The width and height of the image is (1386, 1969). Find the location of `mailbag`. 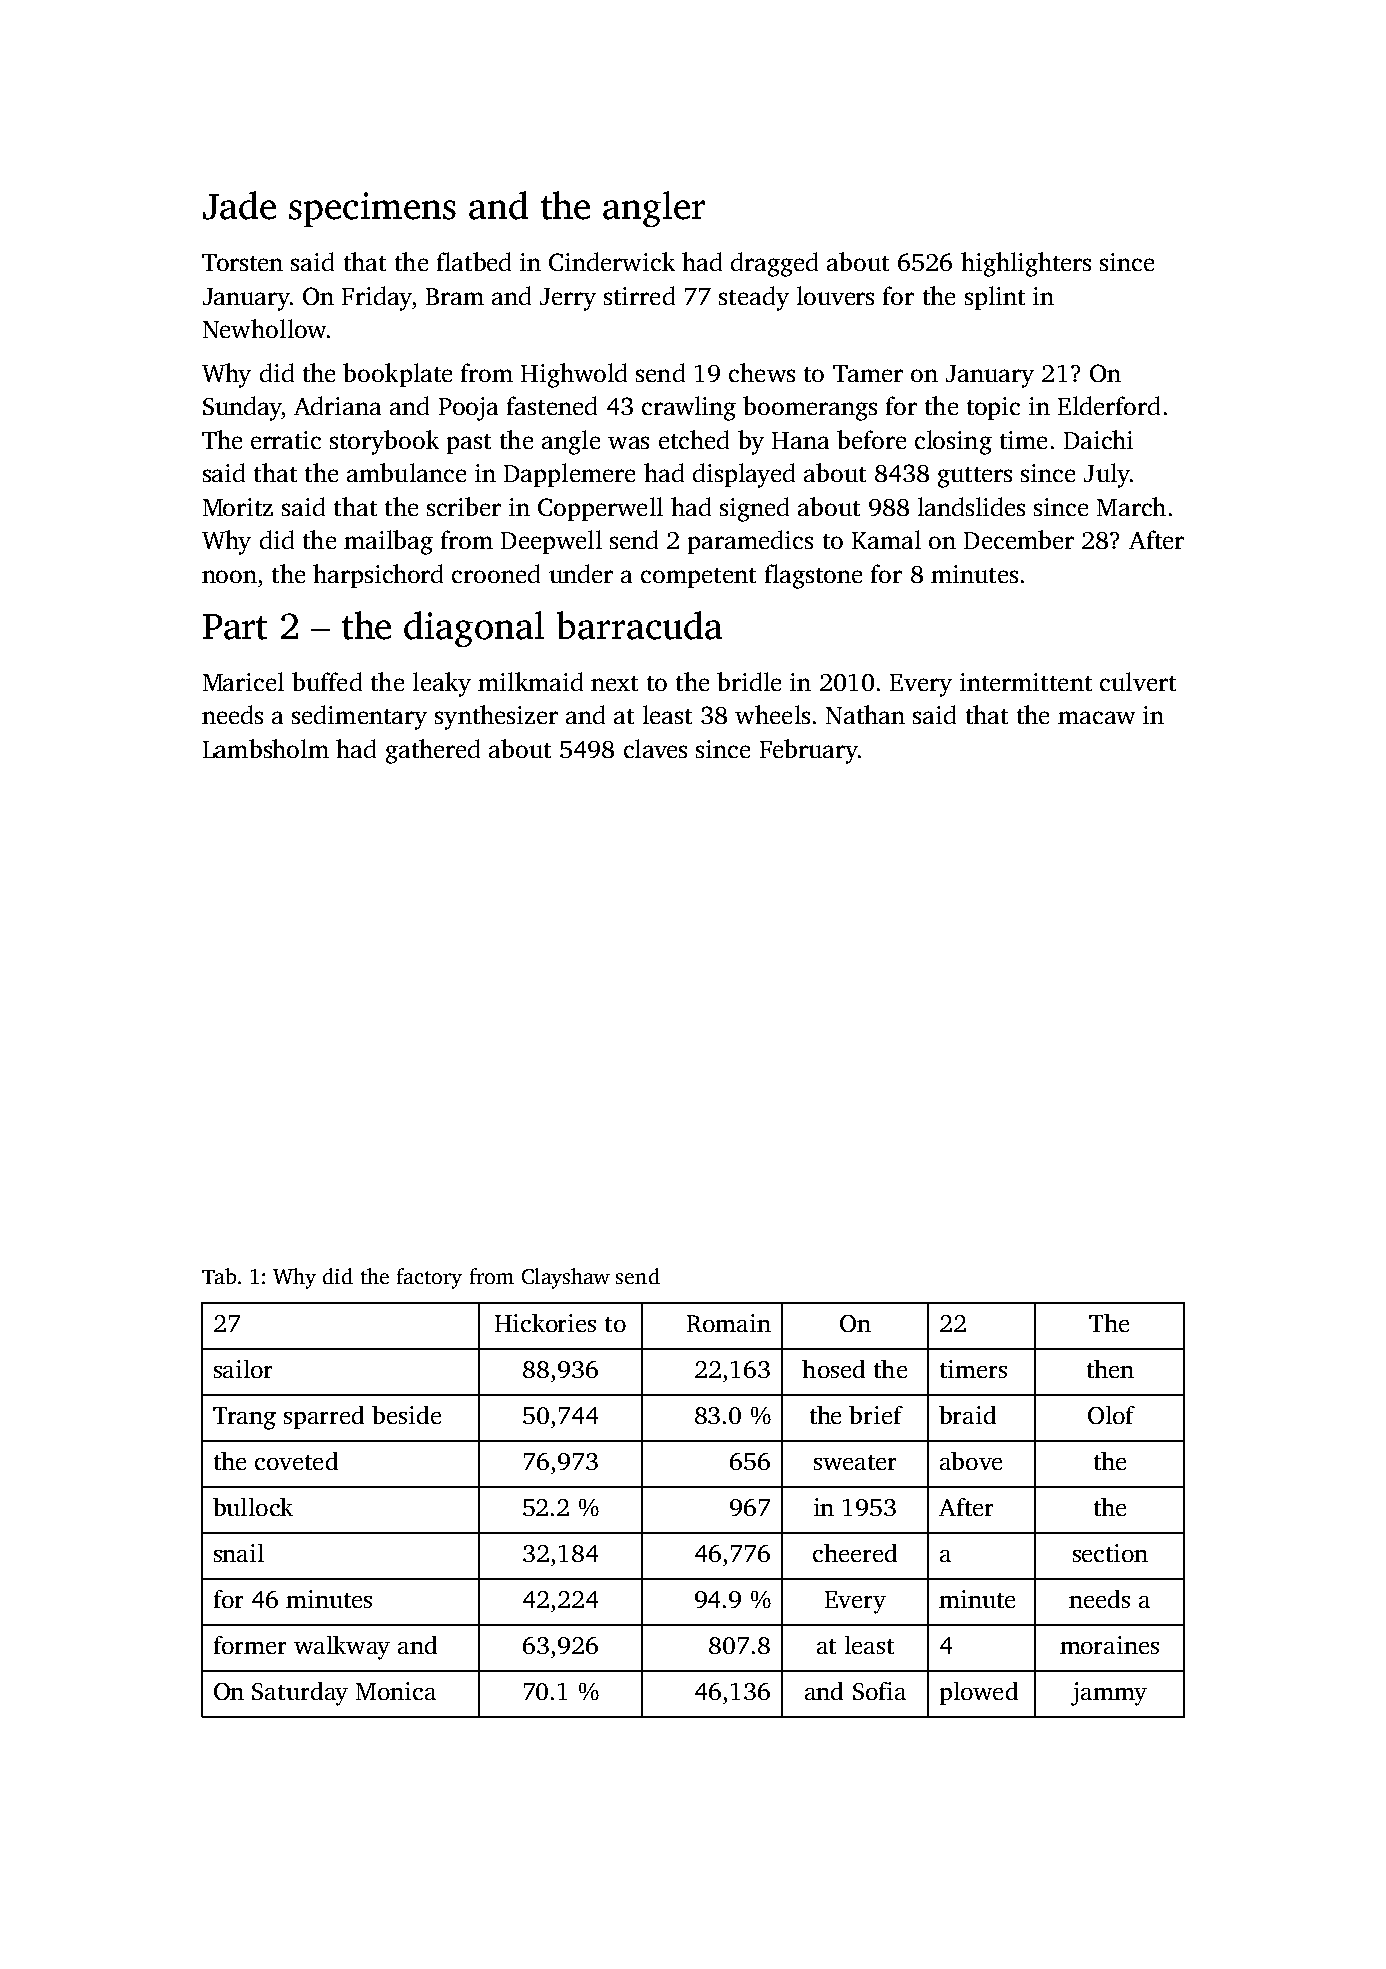

mailbag is located at coordinates (388, 542).
